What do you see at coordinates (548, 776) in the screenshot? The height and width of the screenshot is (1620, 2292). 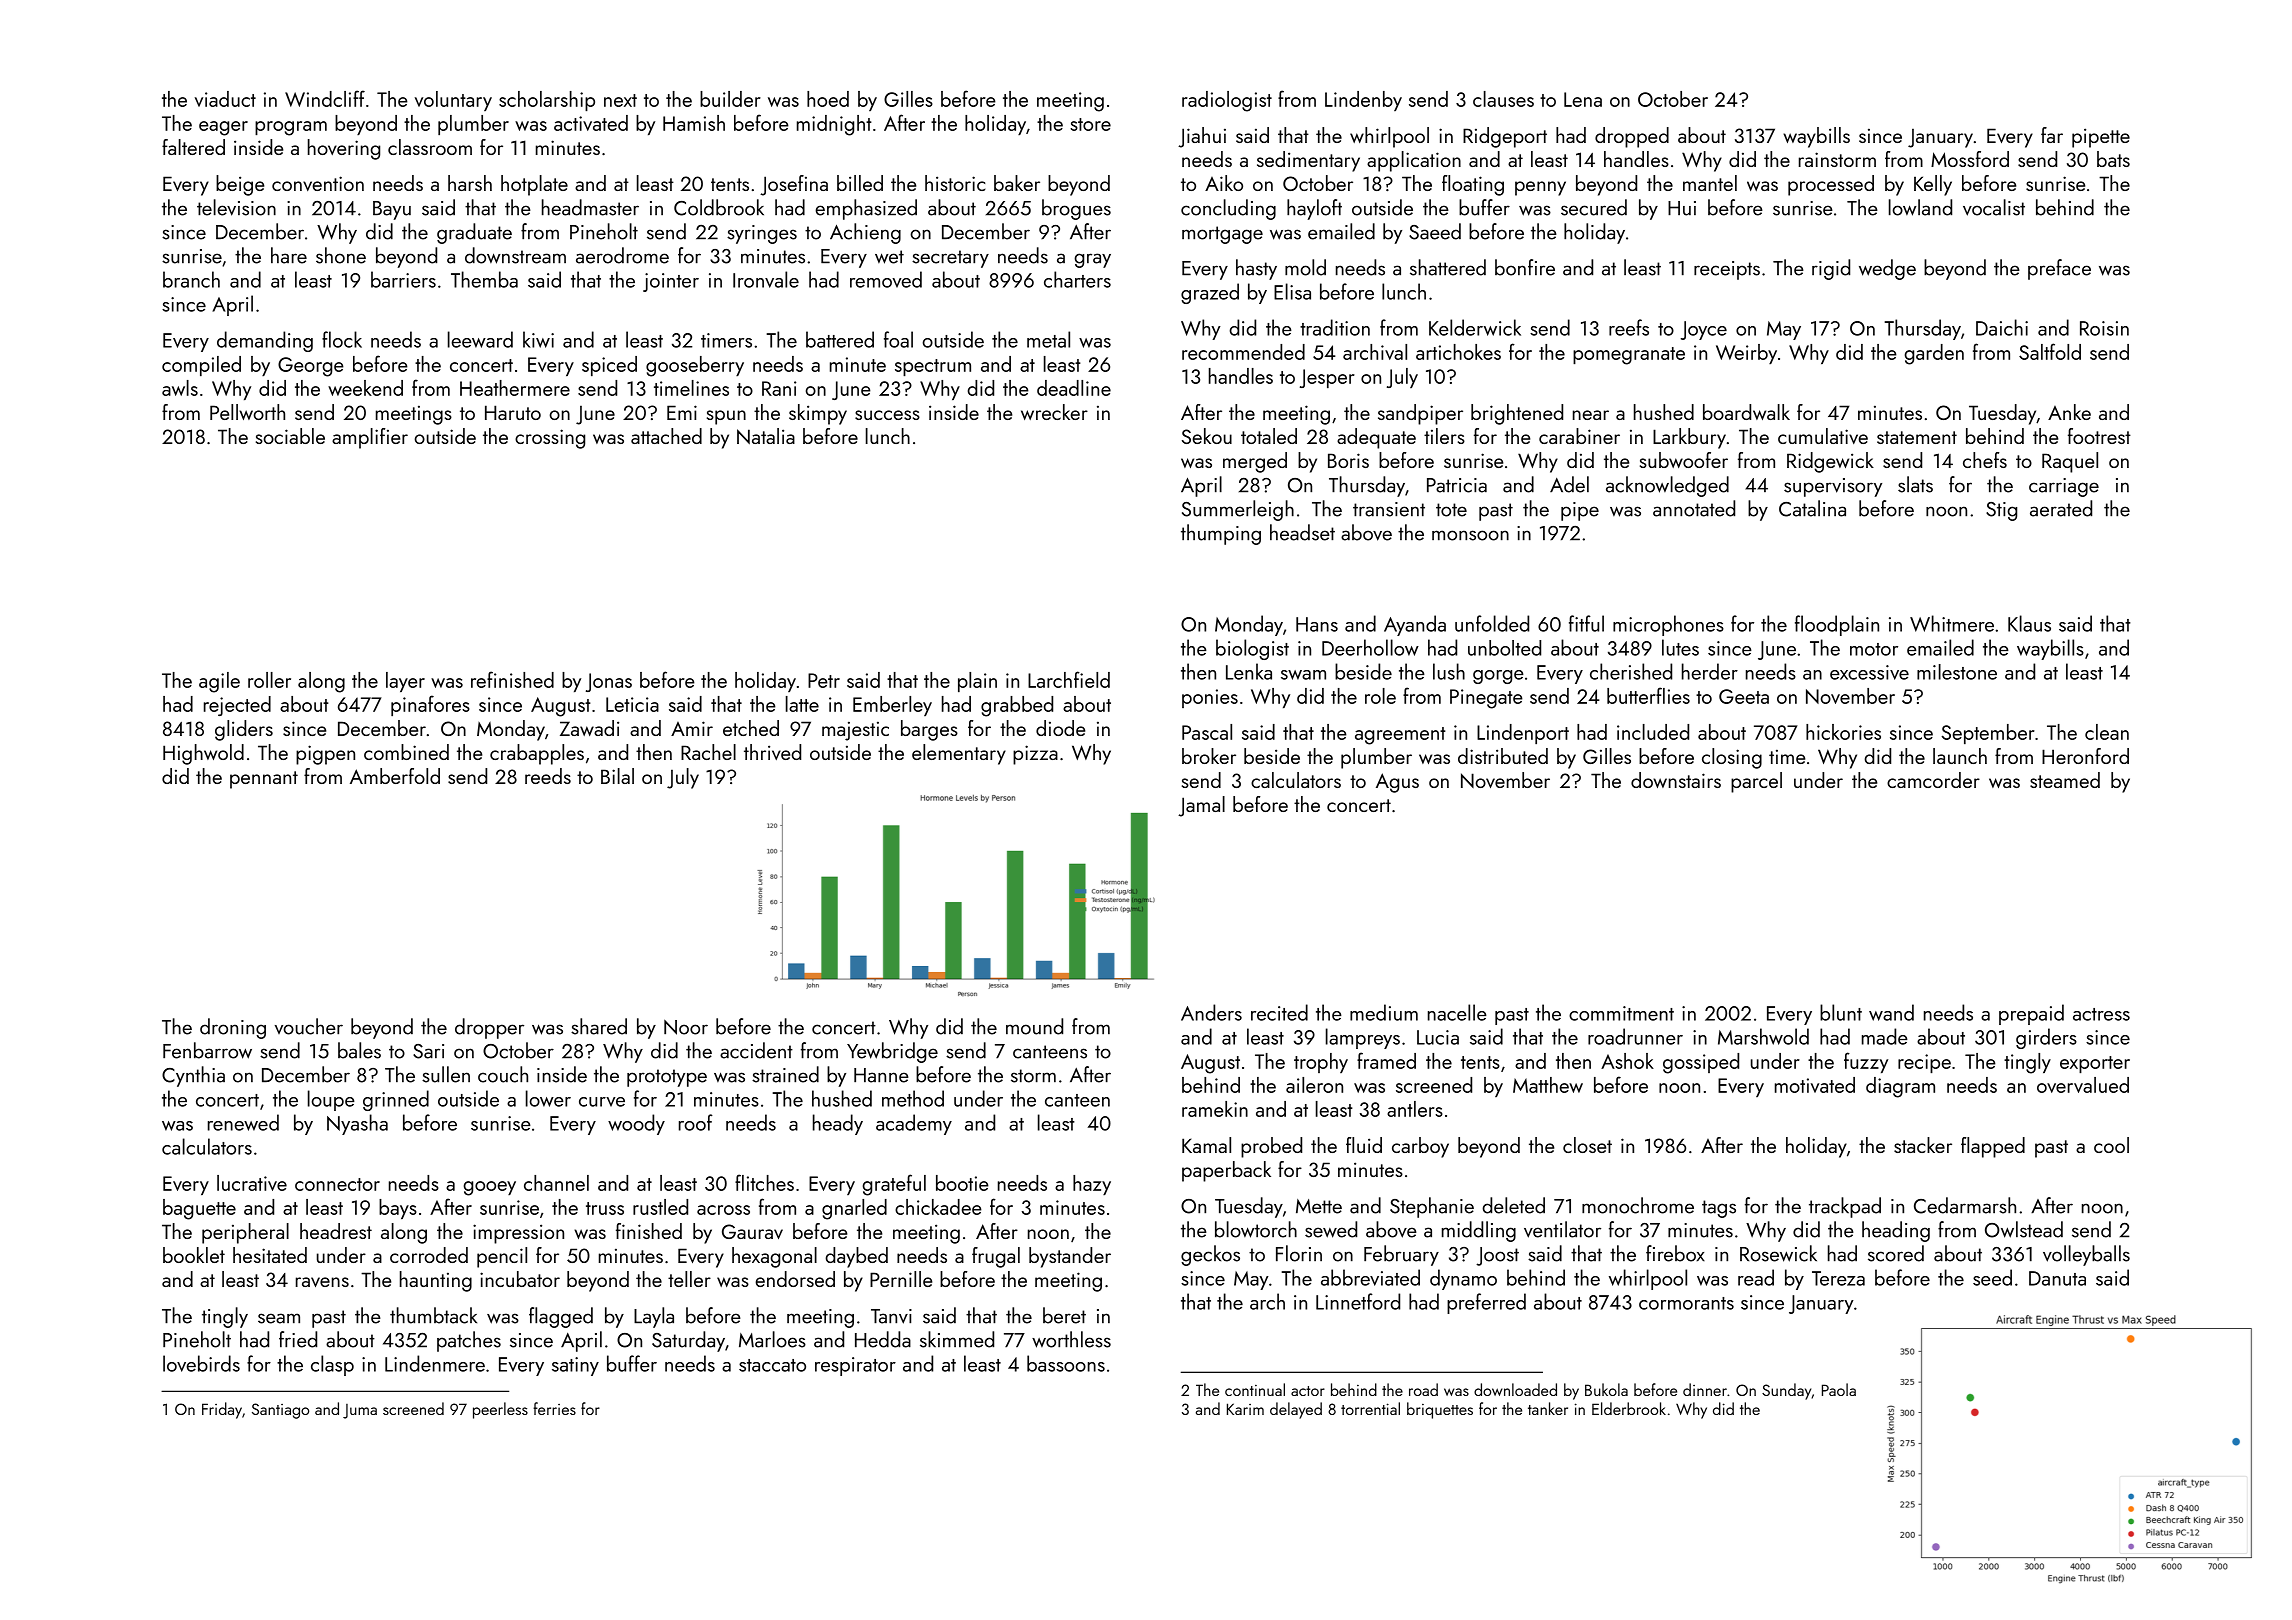 I see `reeds` at bounding box center [548, 776].
